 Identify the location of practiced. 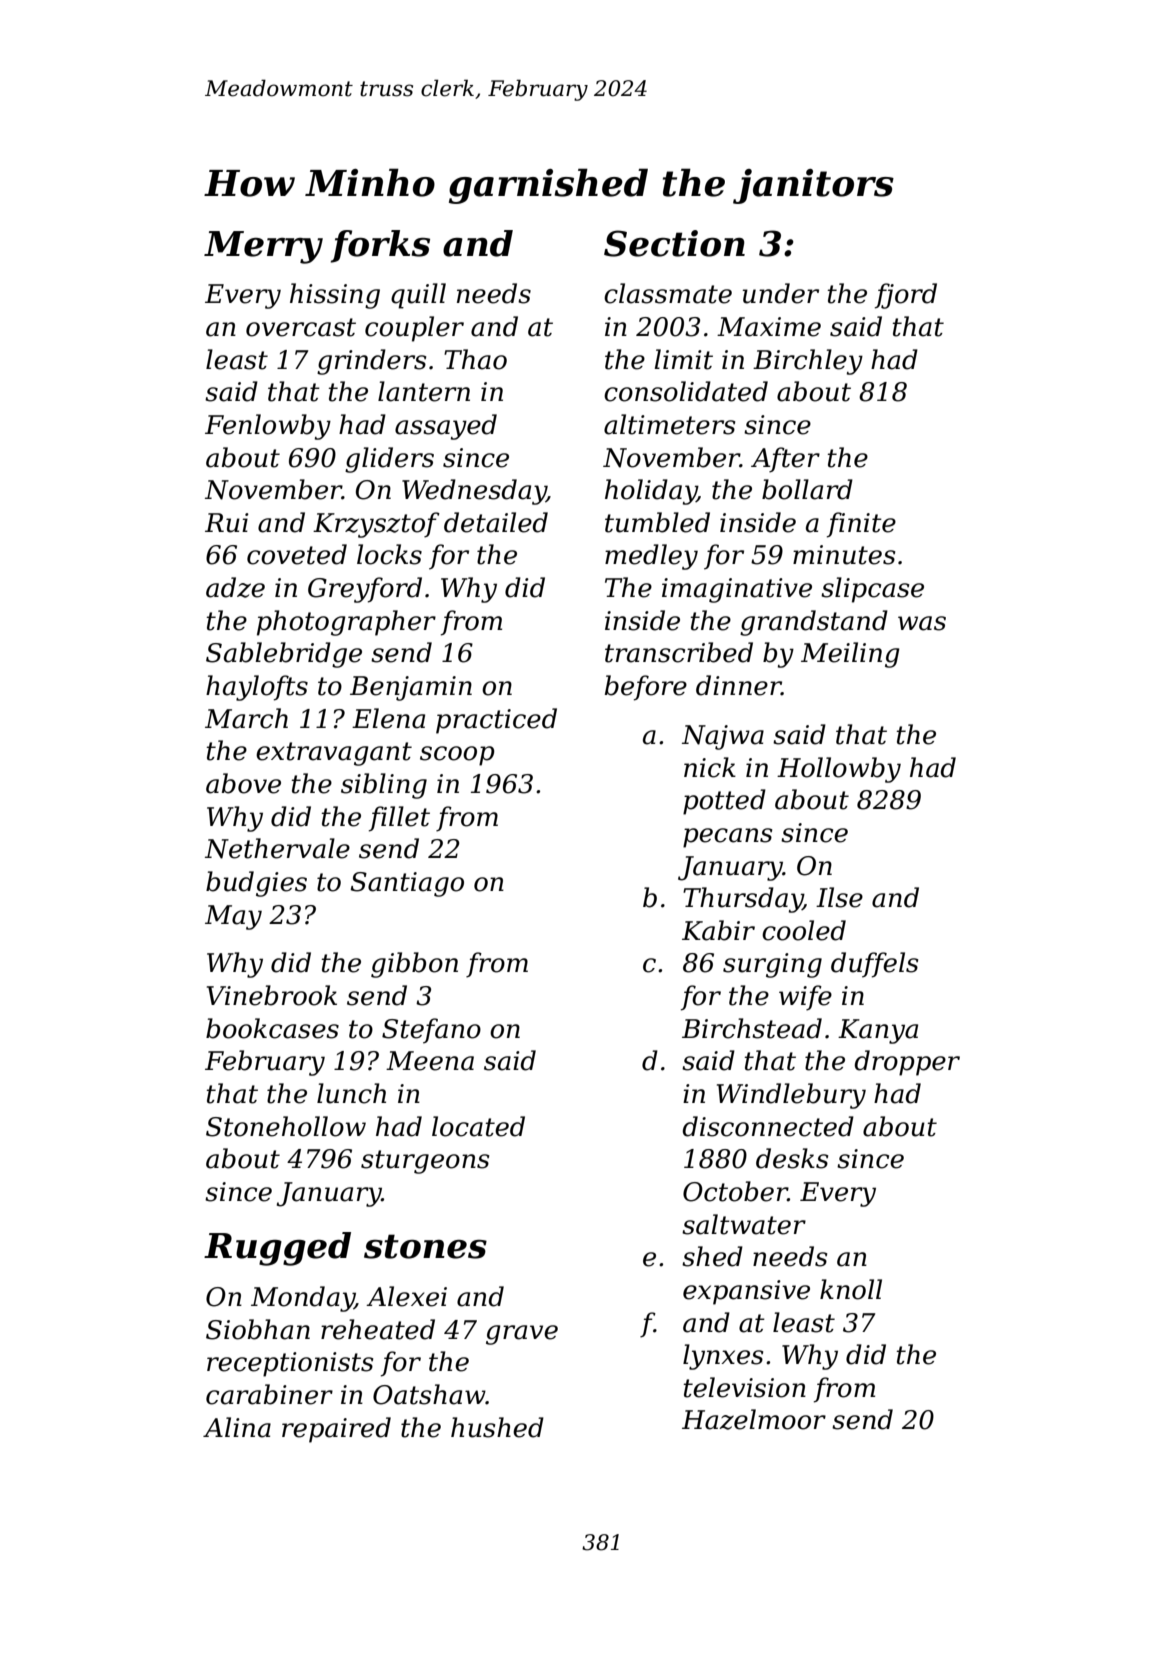
(496, 721).
